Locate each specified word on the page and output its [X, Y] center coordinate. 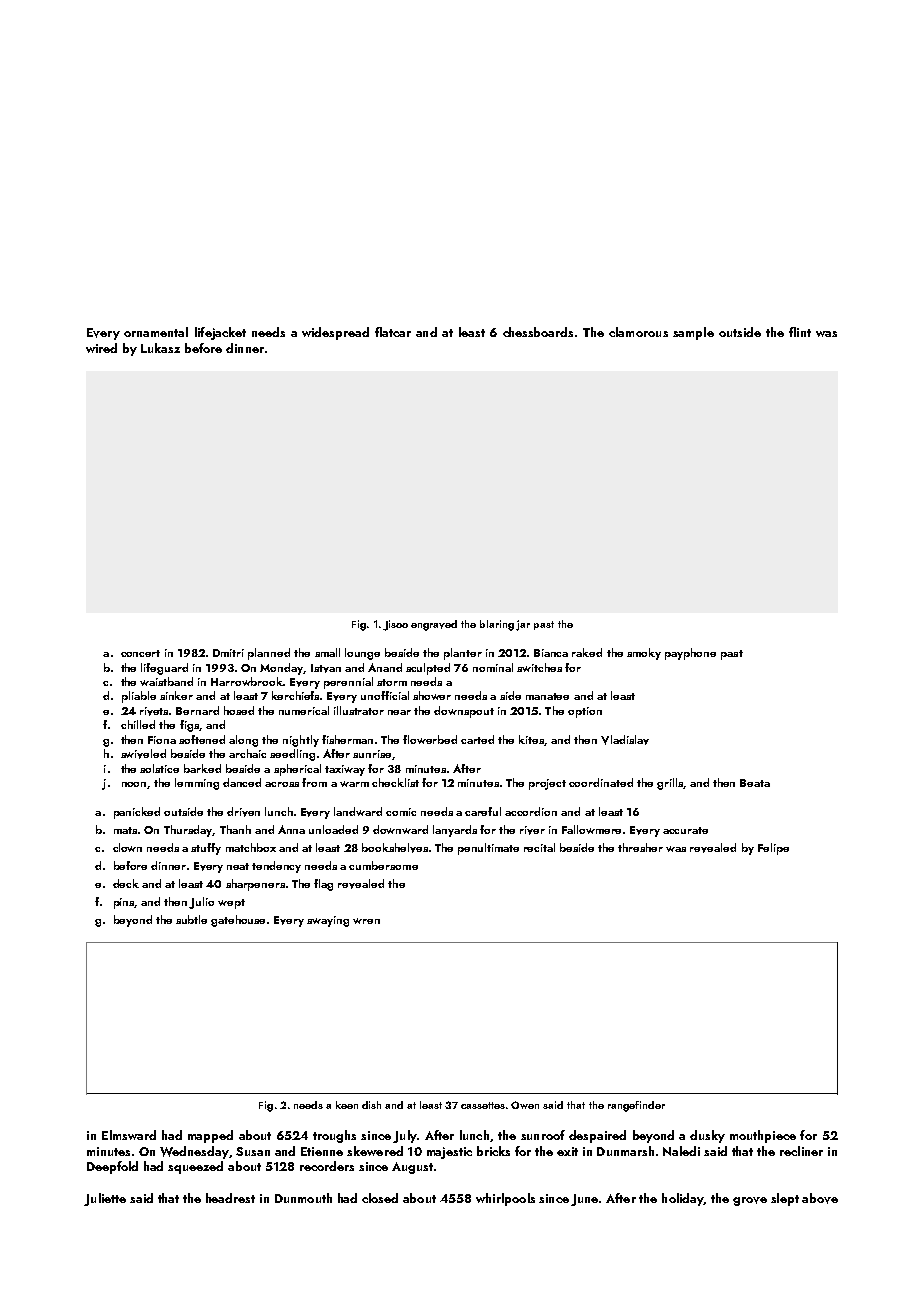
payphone [690, 654]
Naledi [681, 1151]
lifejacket [220, 333]
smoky [644, 654]
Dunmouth [303, 1198]
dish [371, 1105]
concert [140, 653]
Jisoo [395, 625]
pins [124, 903]
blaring [497, 625]
